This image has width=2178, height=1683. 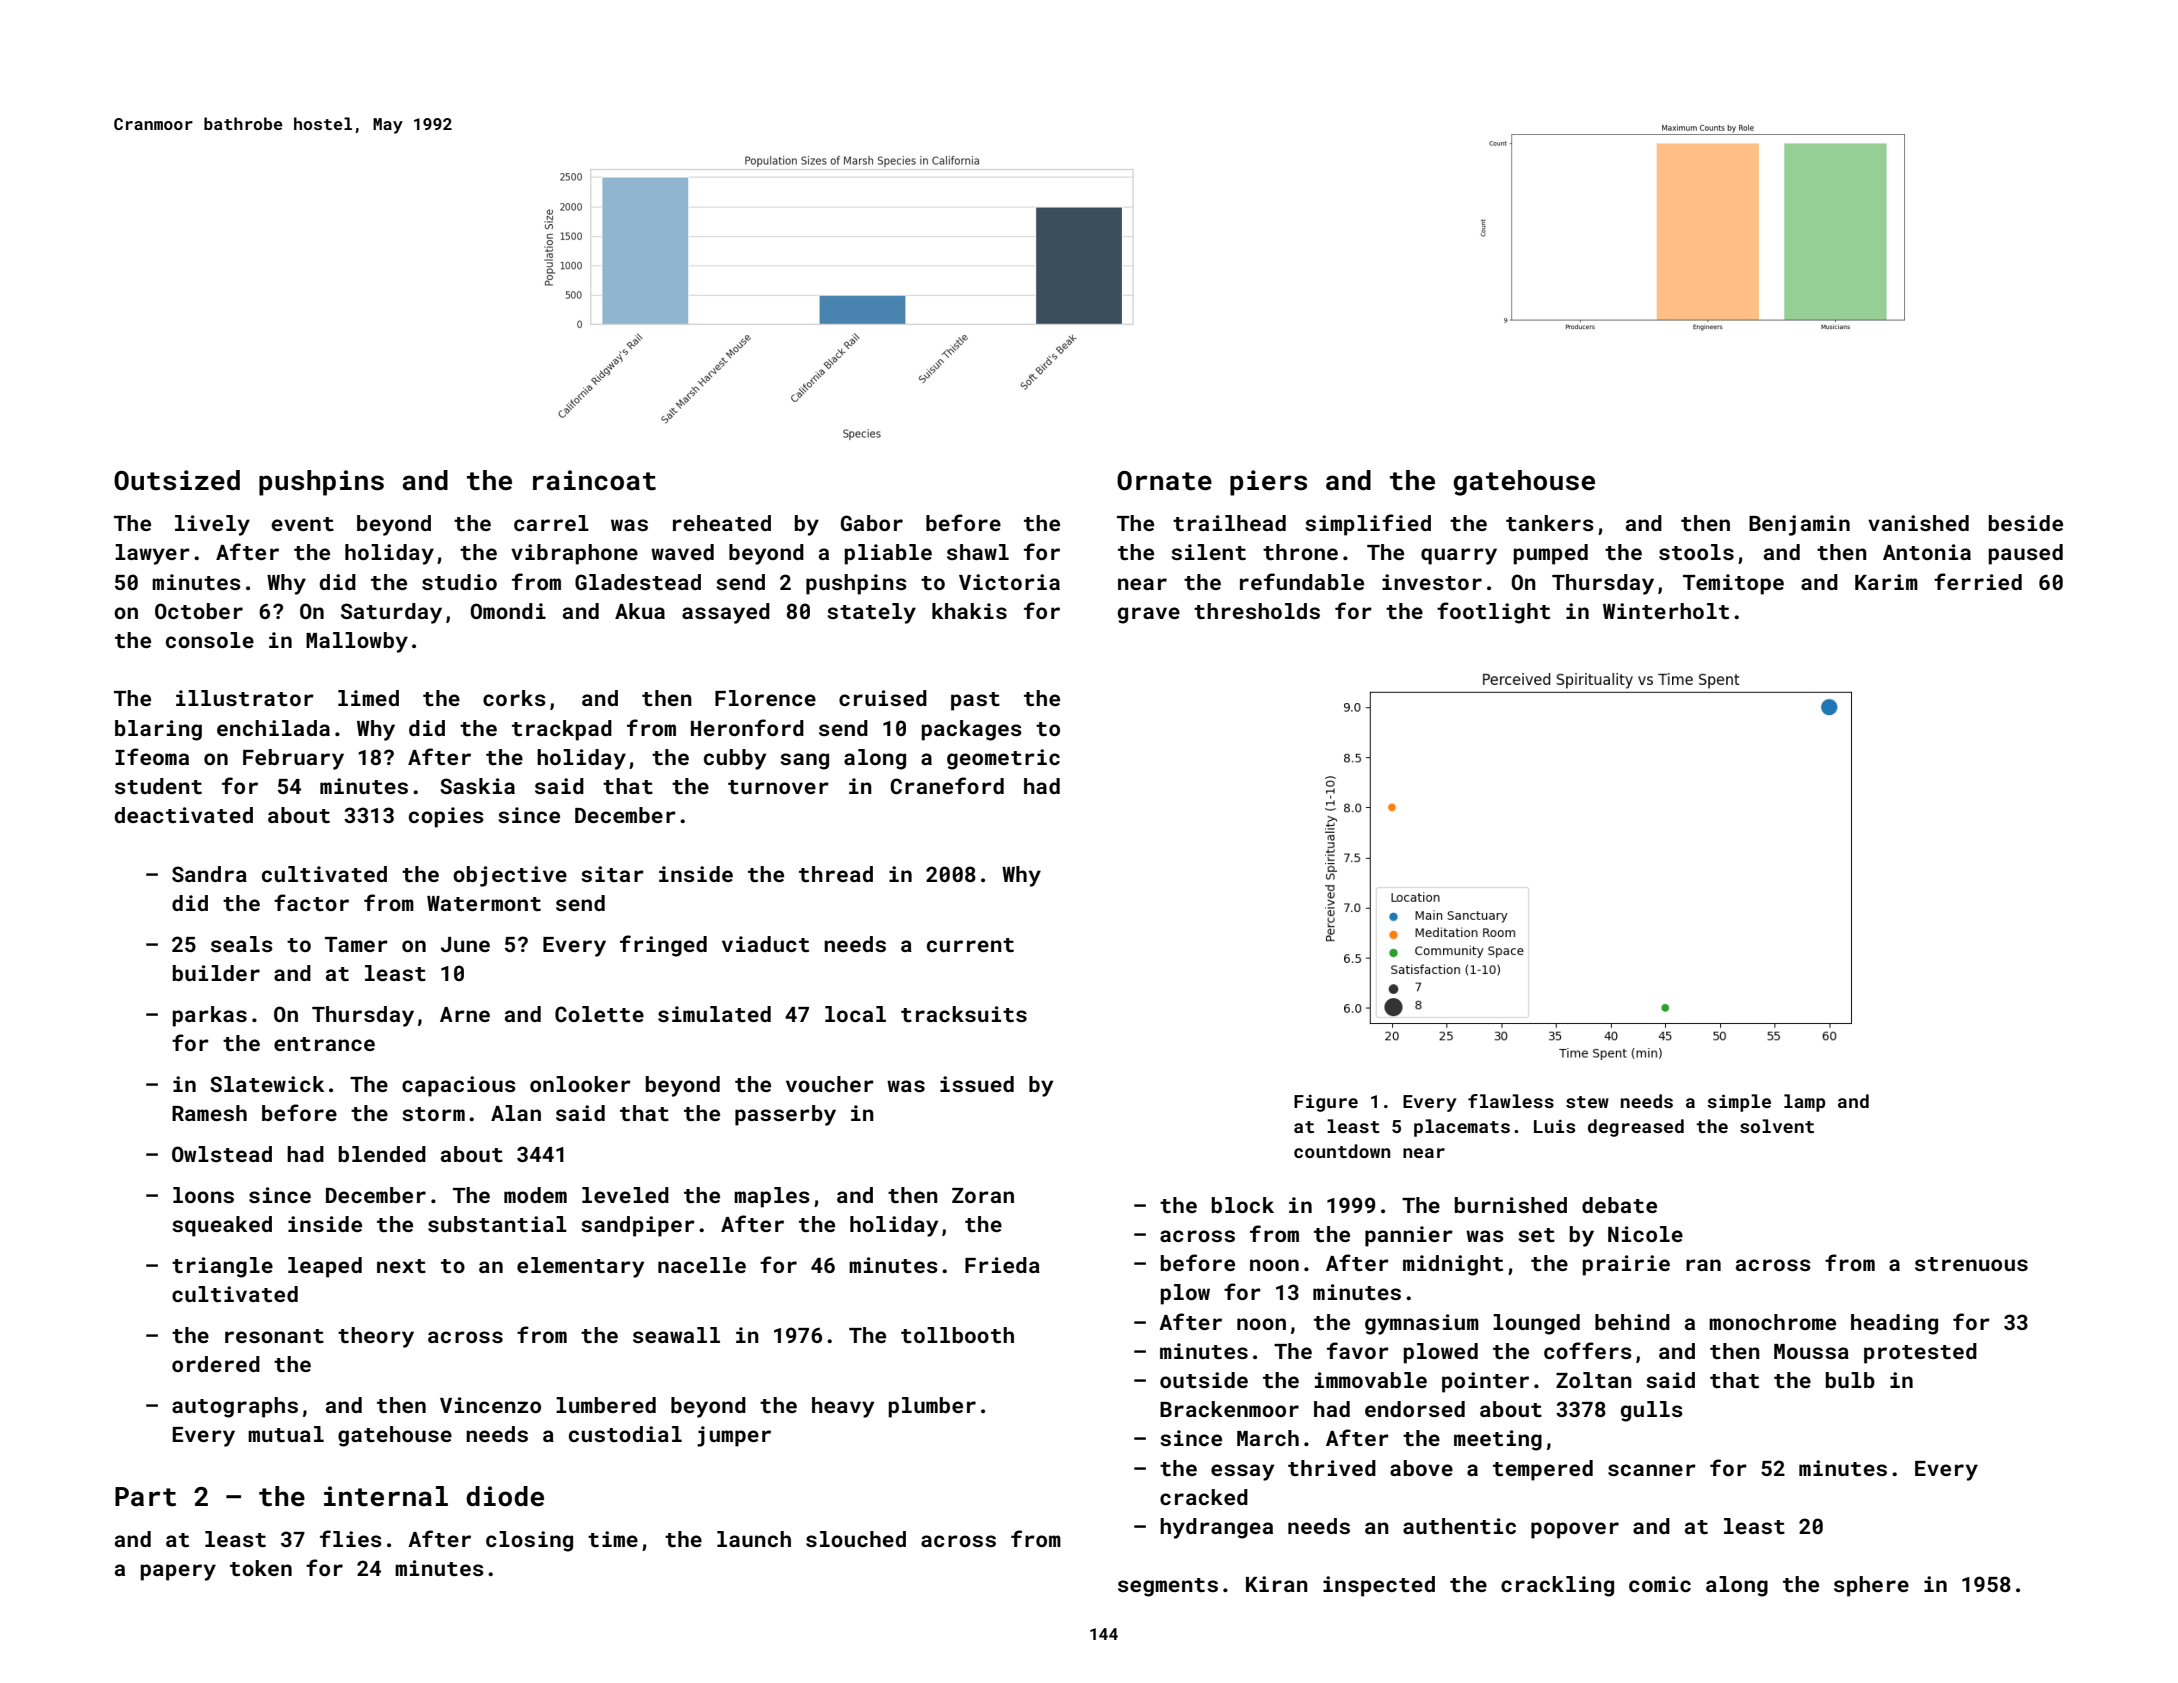 I want to click on Akua, so click(x=640, y=611).
